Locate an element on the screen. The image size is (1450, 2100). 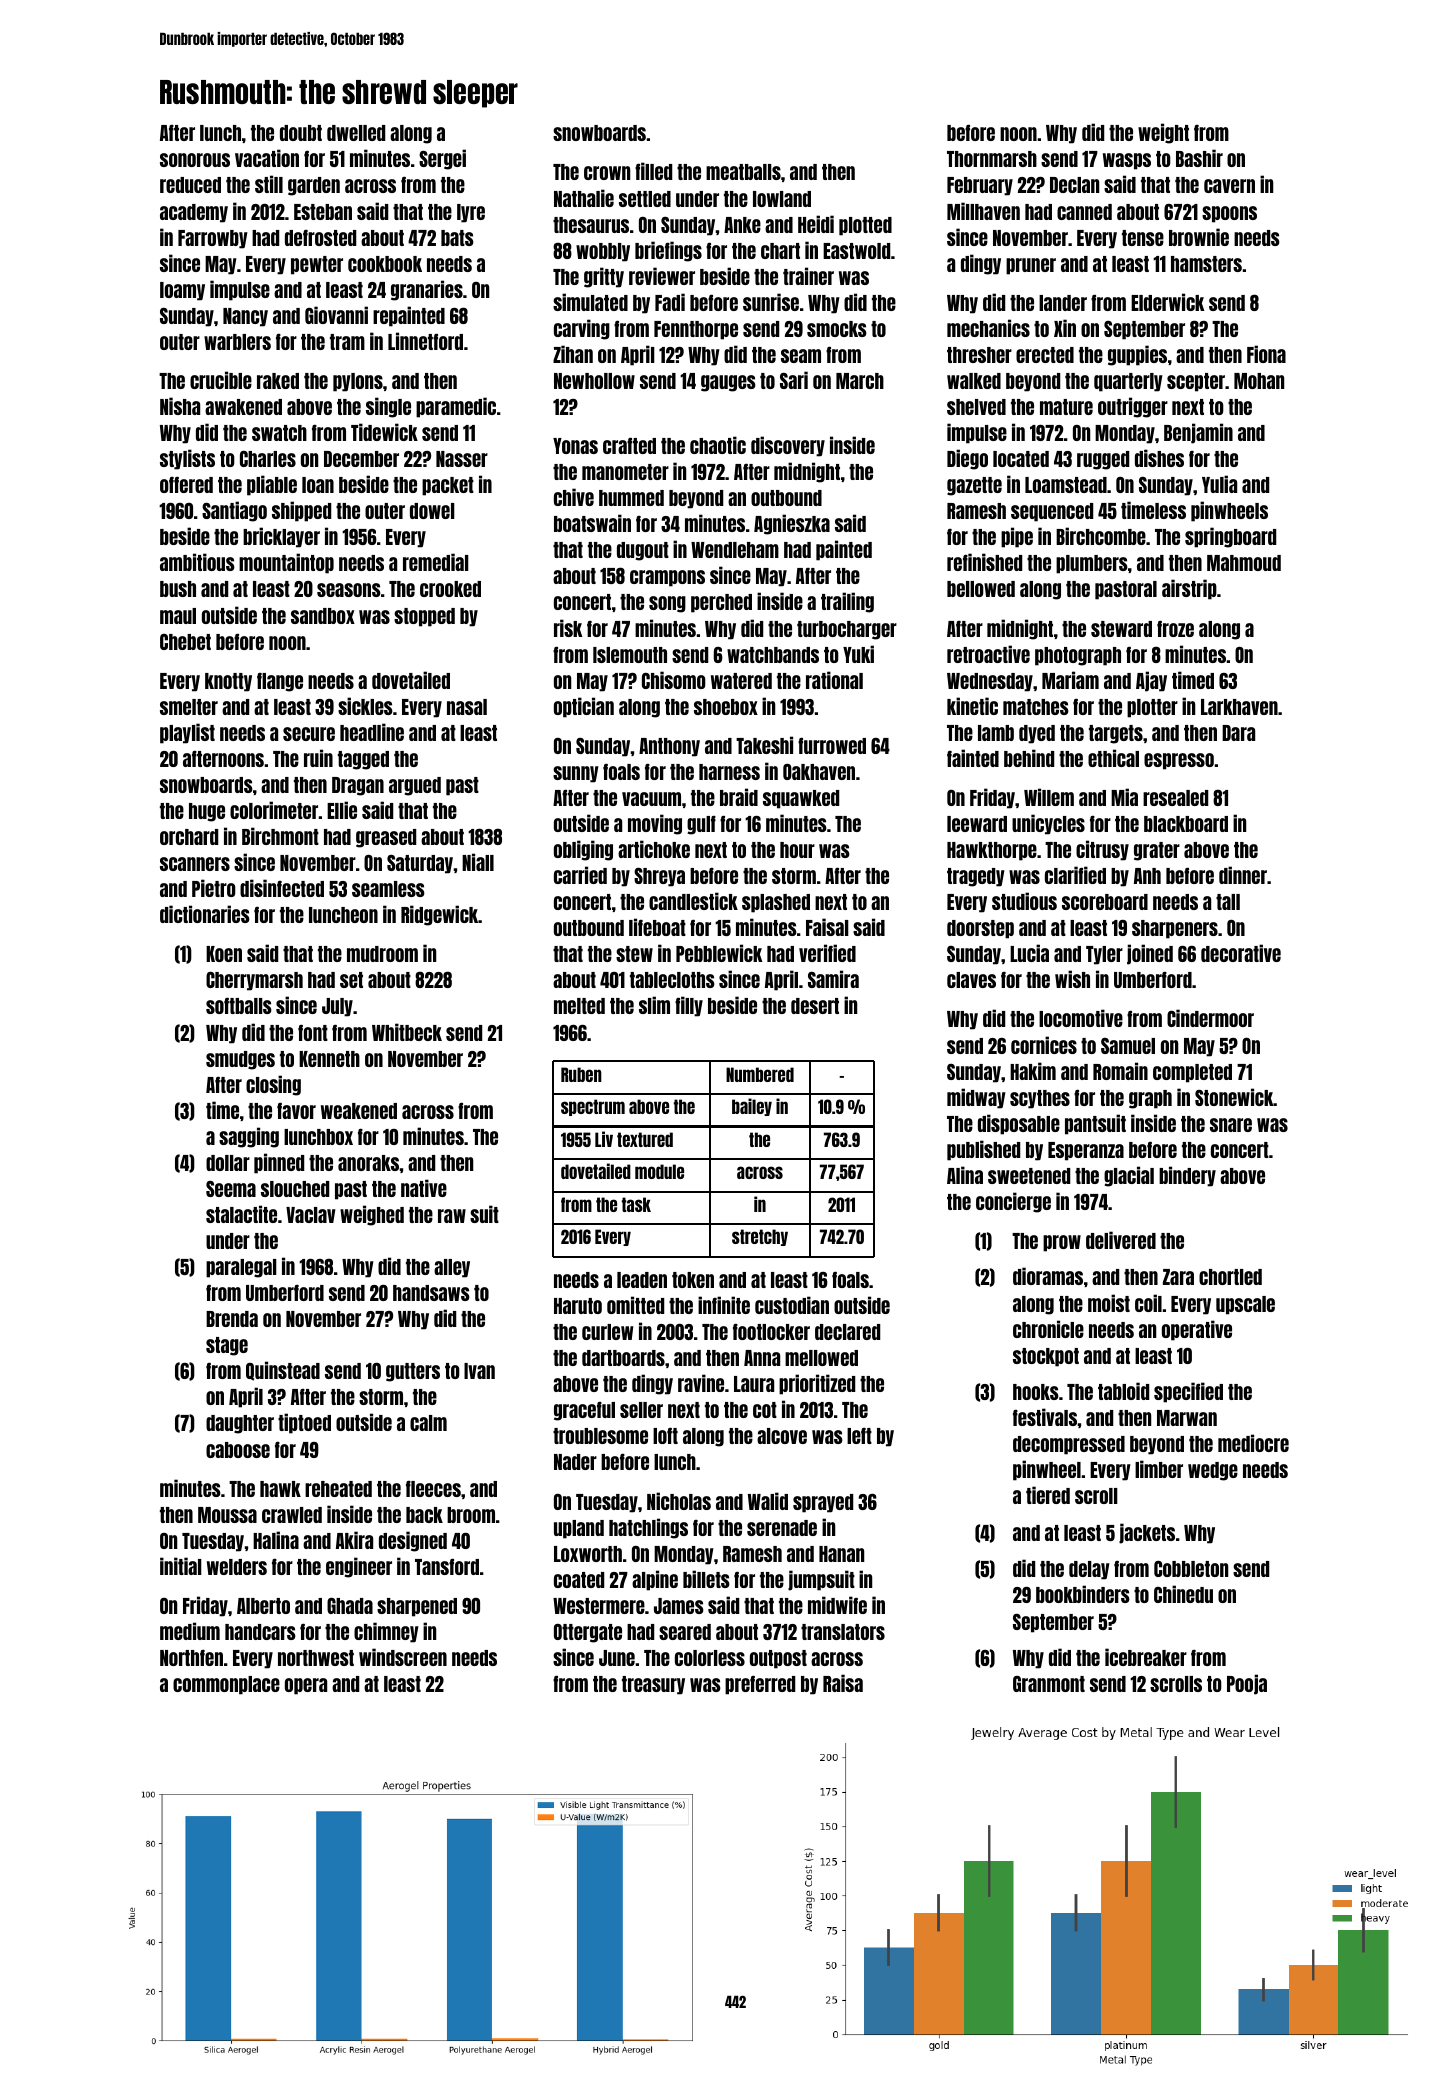
Sergei is located at coordinates (442, 159).
